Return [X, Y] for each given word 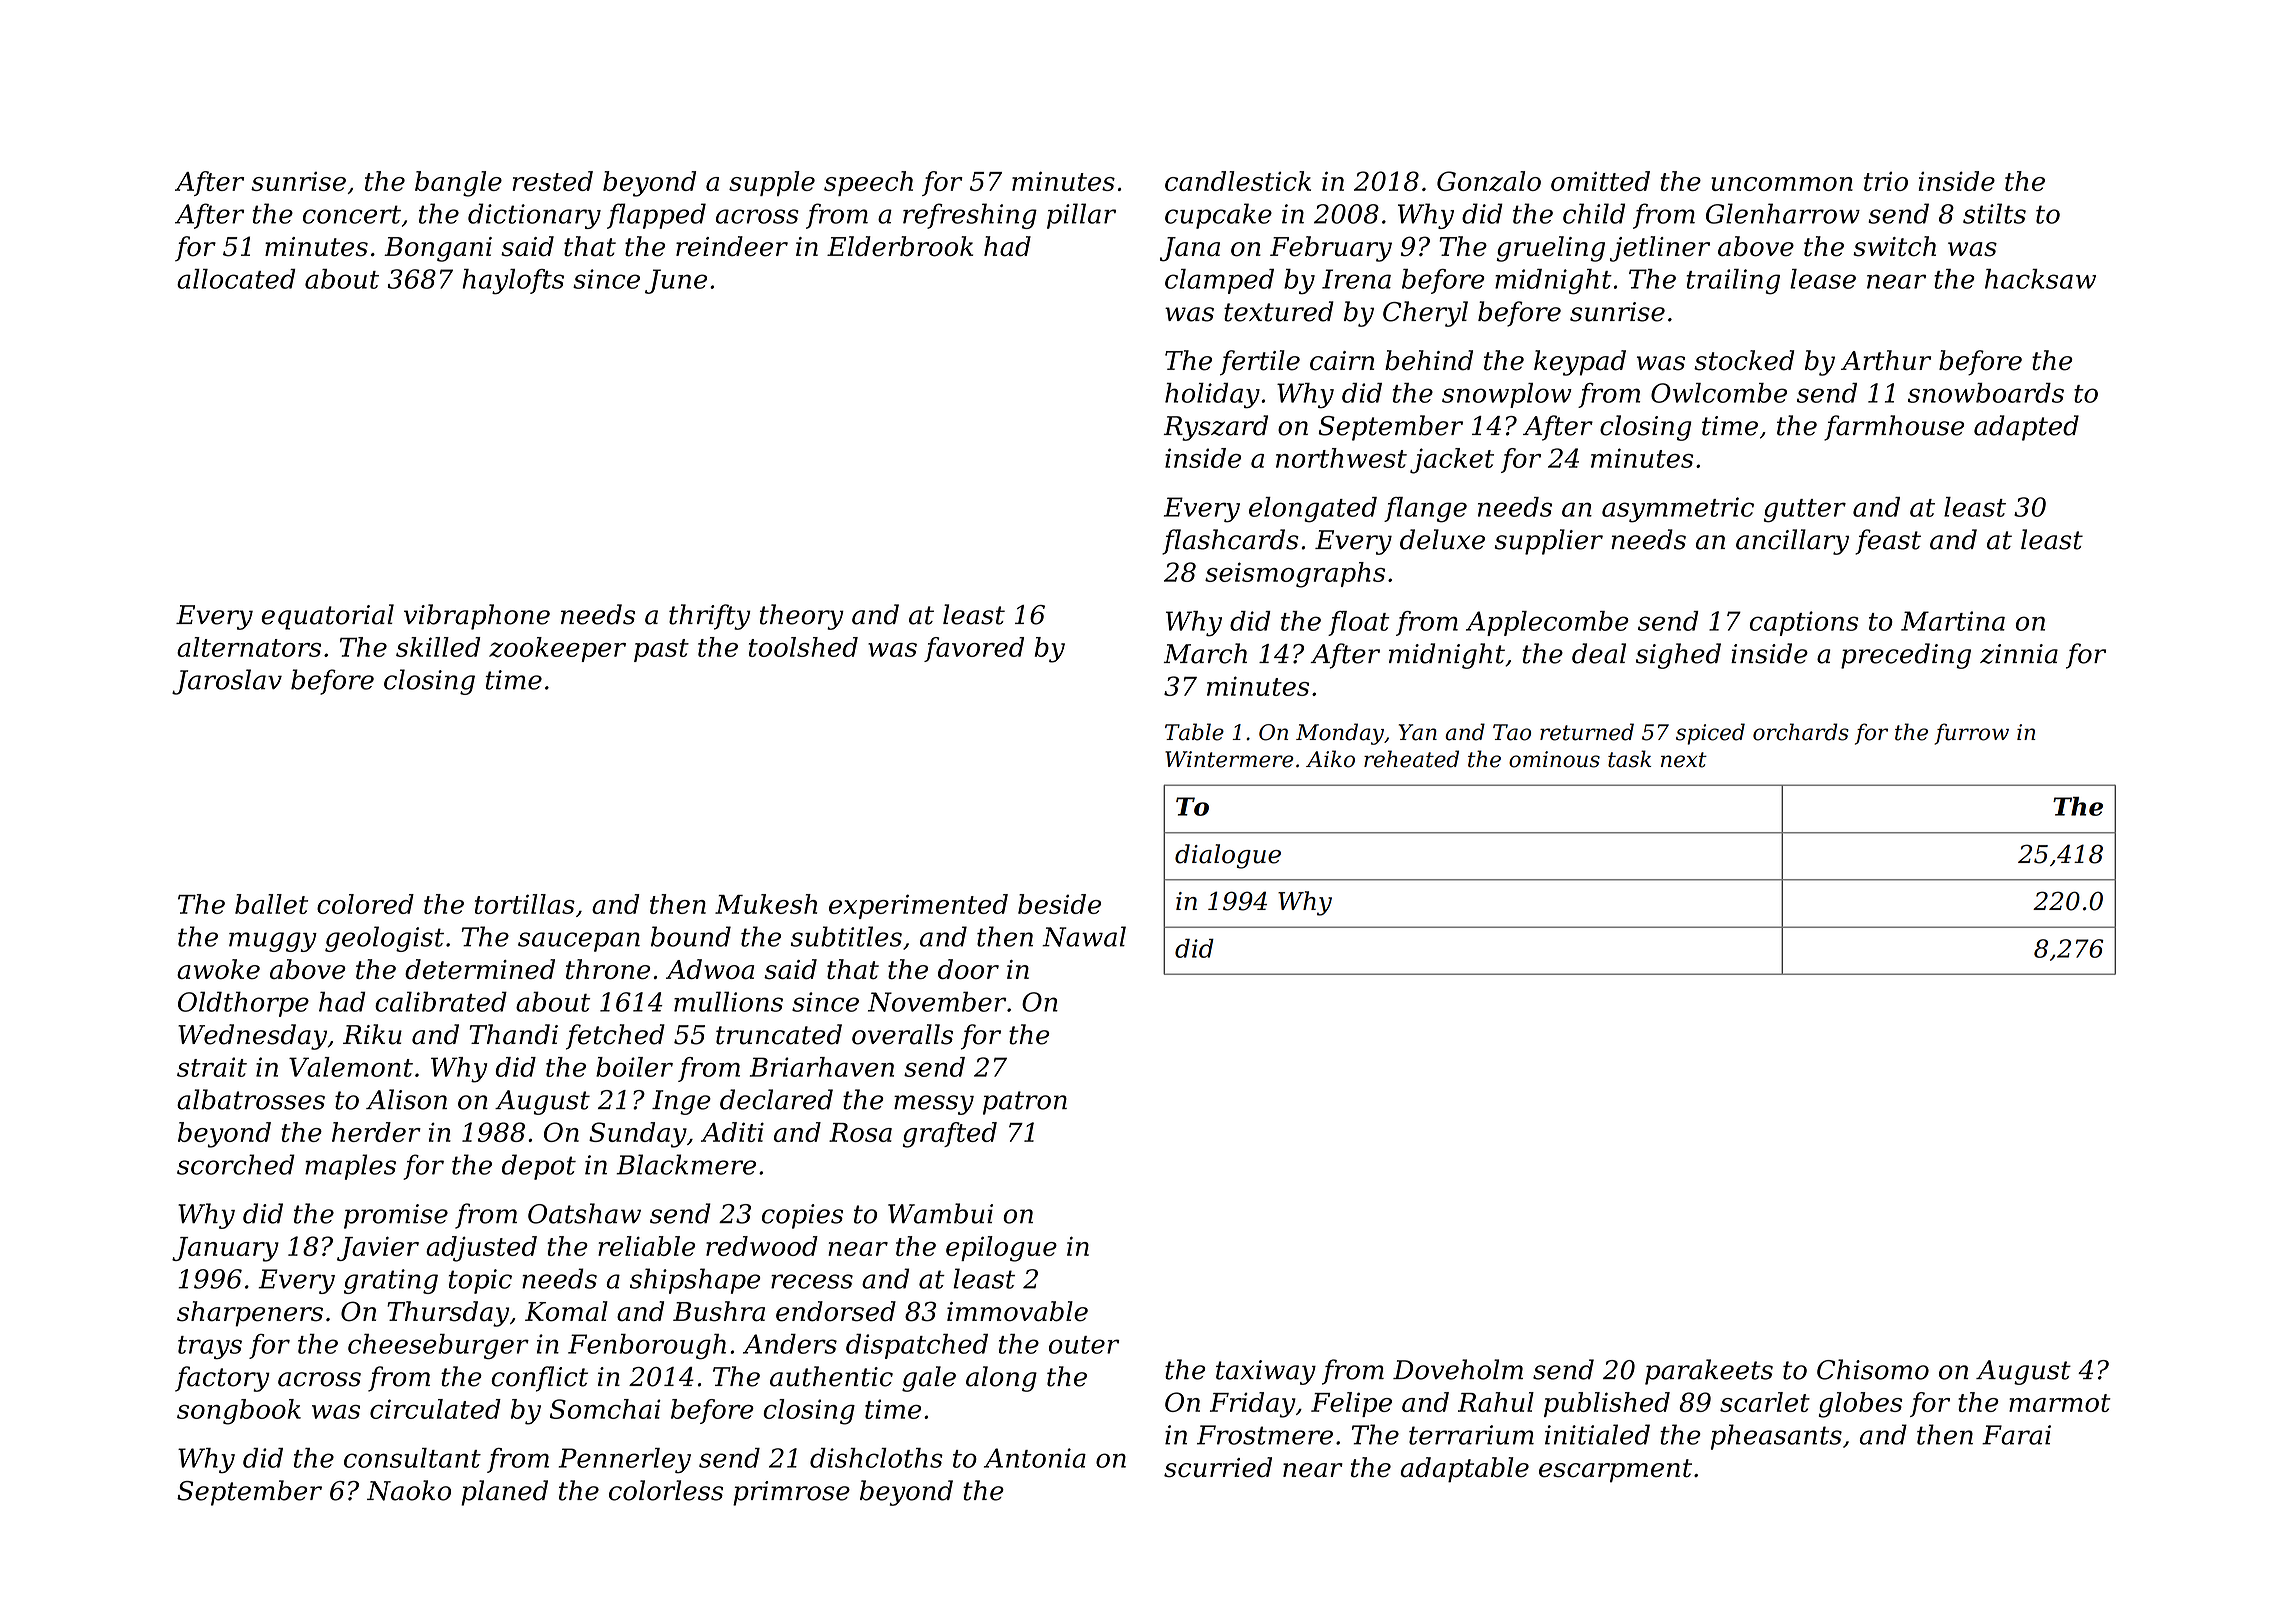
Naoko [409, 1490]
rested [553, 181]
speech [868, 183]
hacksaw [2040, 279]
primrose [791, 1493]
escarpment [1615, 1471]
